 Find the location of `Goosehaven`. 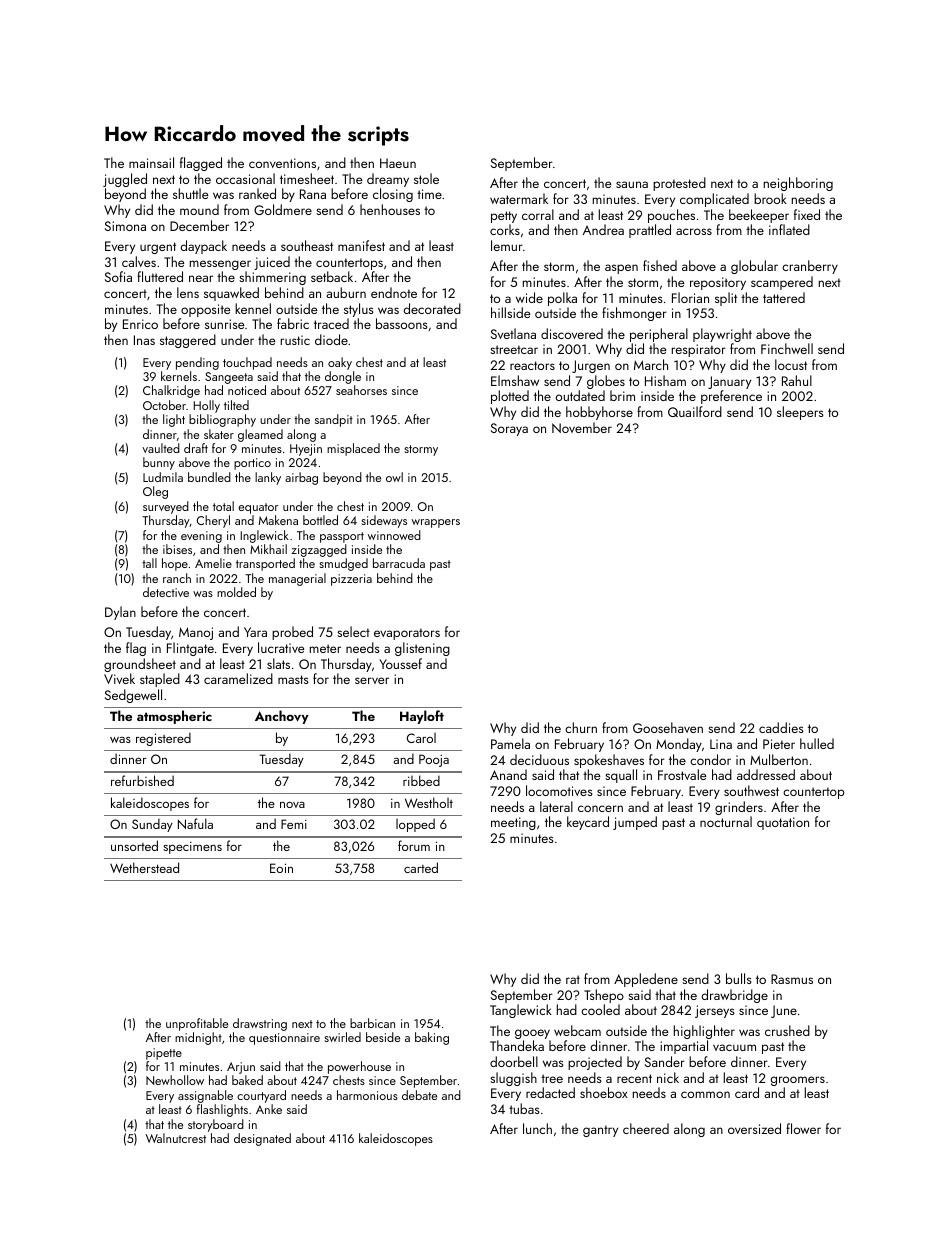

Goosehaven is located at coordinates (668, 727).
